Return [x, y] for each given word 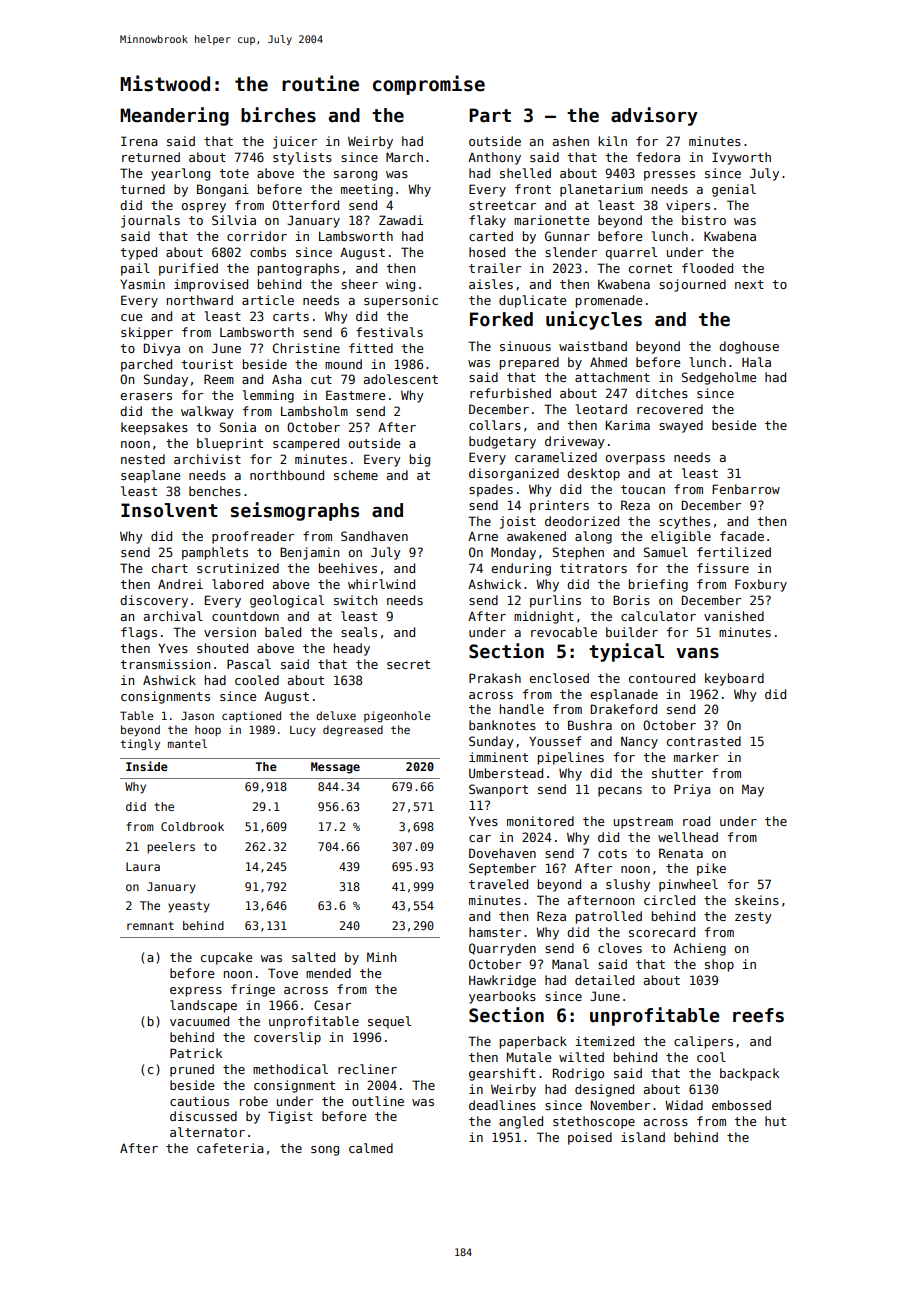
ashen [571, 141]
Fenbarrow [746, 489]
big [420, 460]
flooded [707, 268]
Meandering [174, 116]
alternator [207, 1132]
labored [237, 584]
